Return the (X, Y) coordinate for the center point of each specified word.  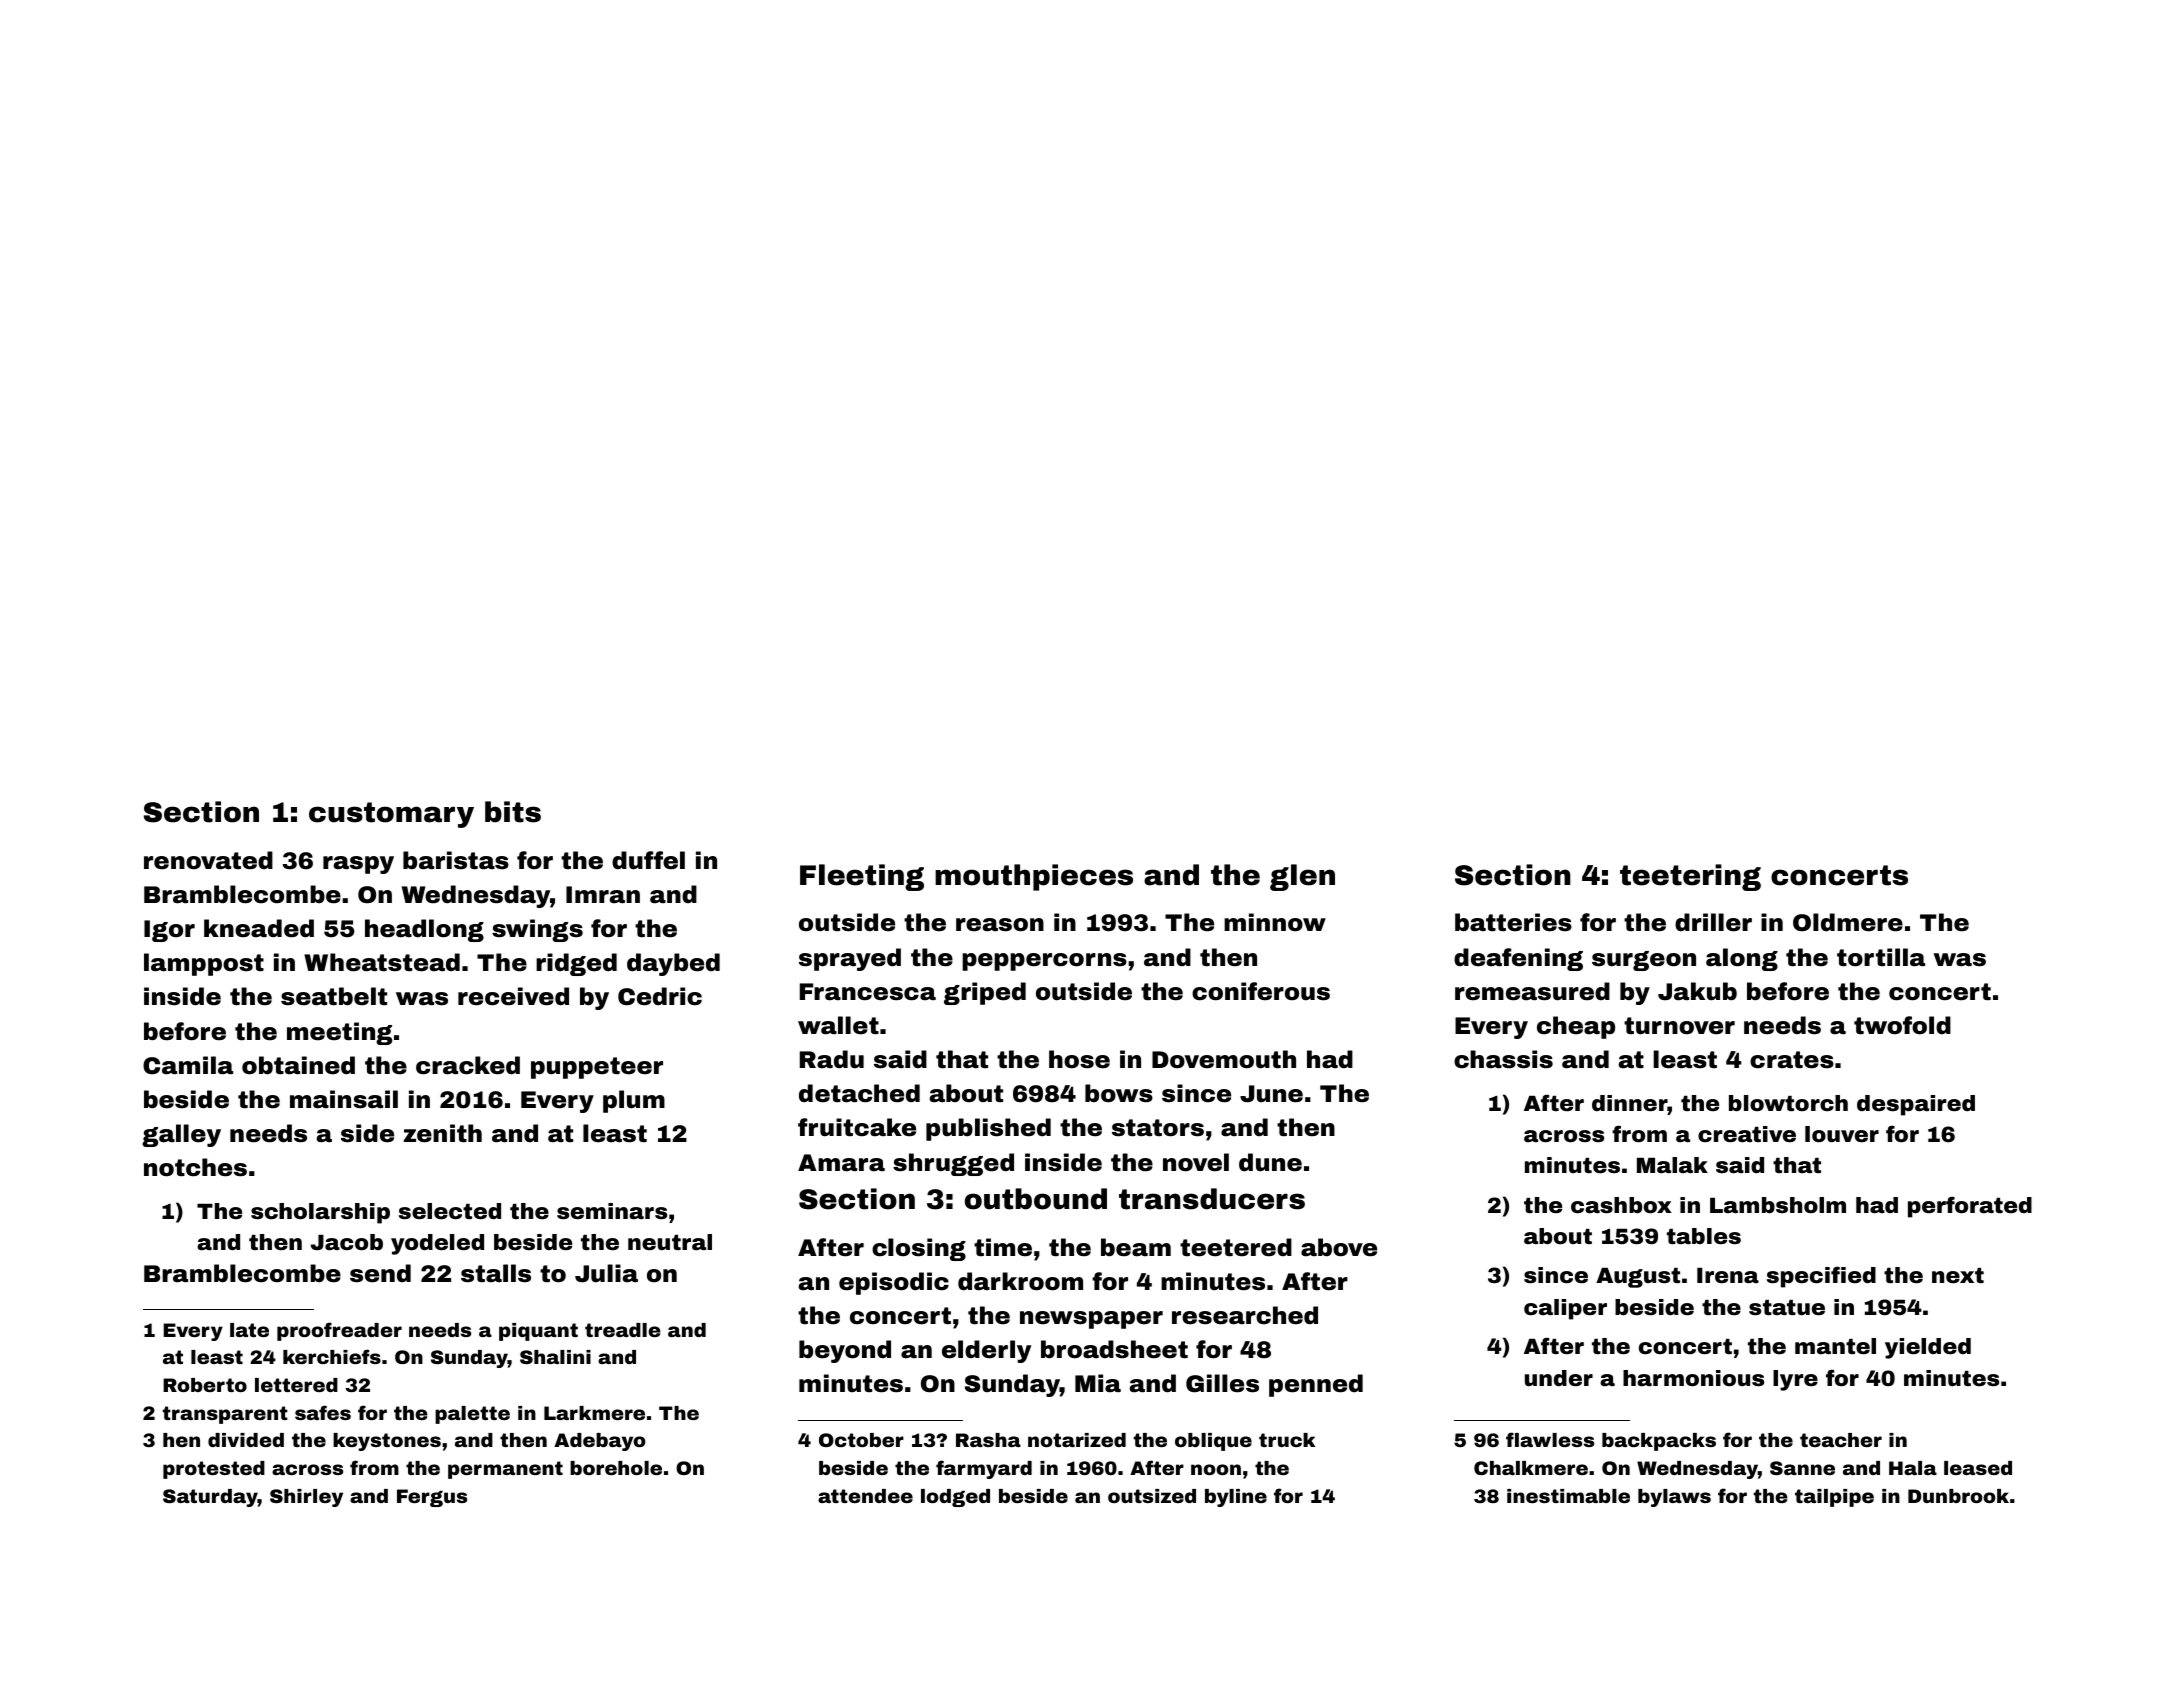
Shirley (306, 1498)
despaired (1916, 1105)
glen (1302, 877)
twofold (1902, 1025)
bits (513, 812)
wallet (838, 1025)
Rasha (988, 1440)
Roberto (205, 1385)
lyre (1795, 1380)
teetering (1690, 877)
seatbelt (334, 996)
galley (181, 1135)
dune (1270, 1162)
